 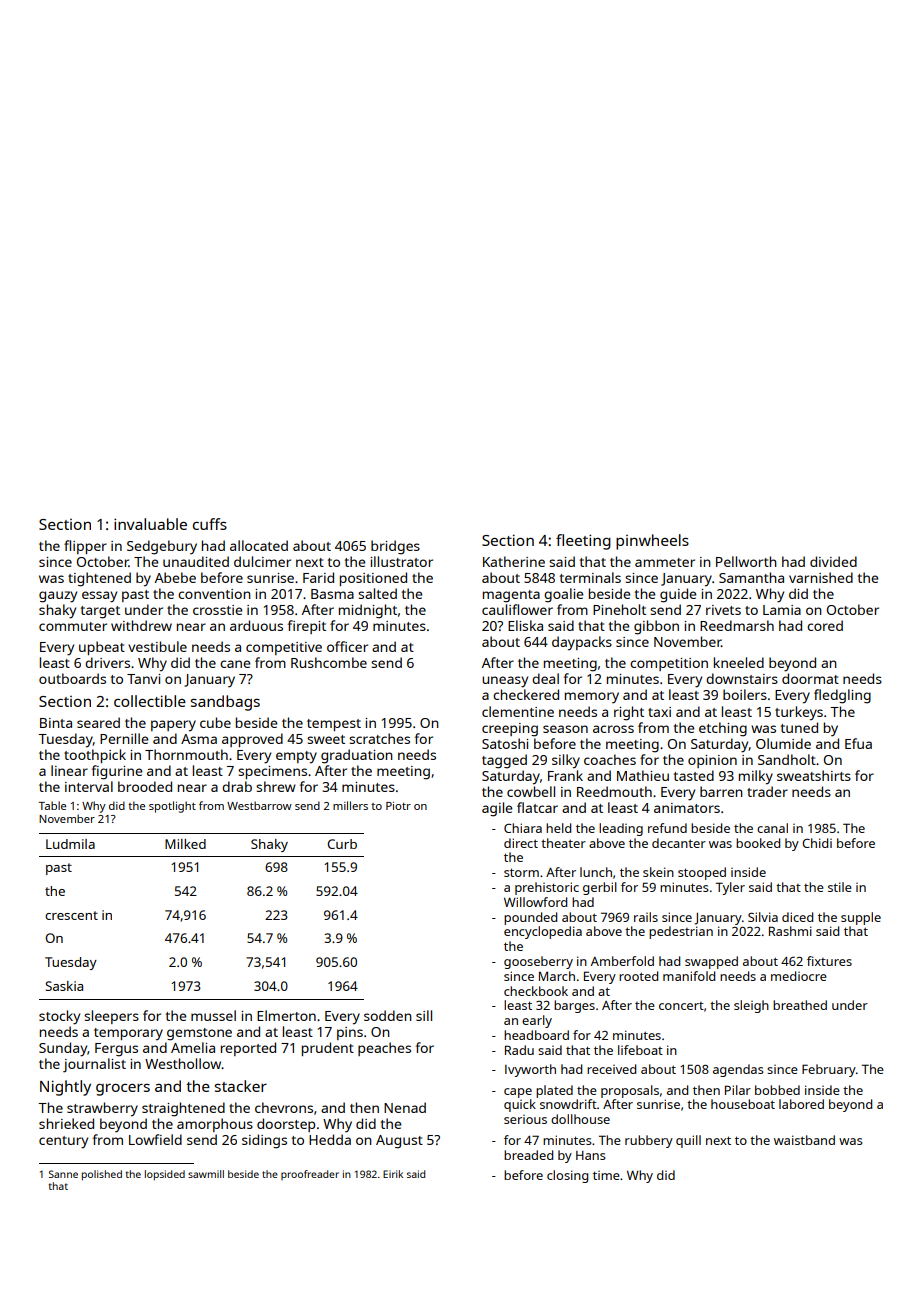 I want to click on Abebe, so click(x=175, y=577).
